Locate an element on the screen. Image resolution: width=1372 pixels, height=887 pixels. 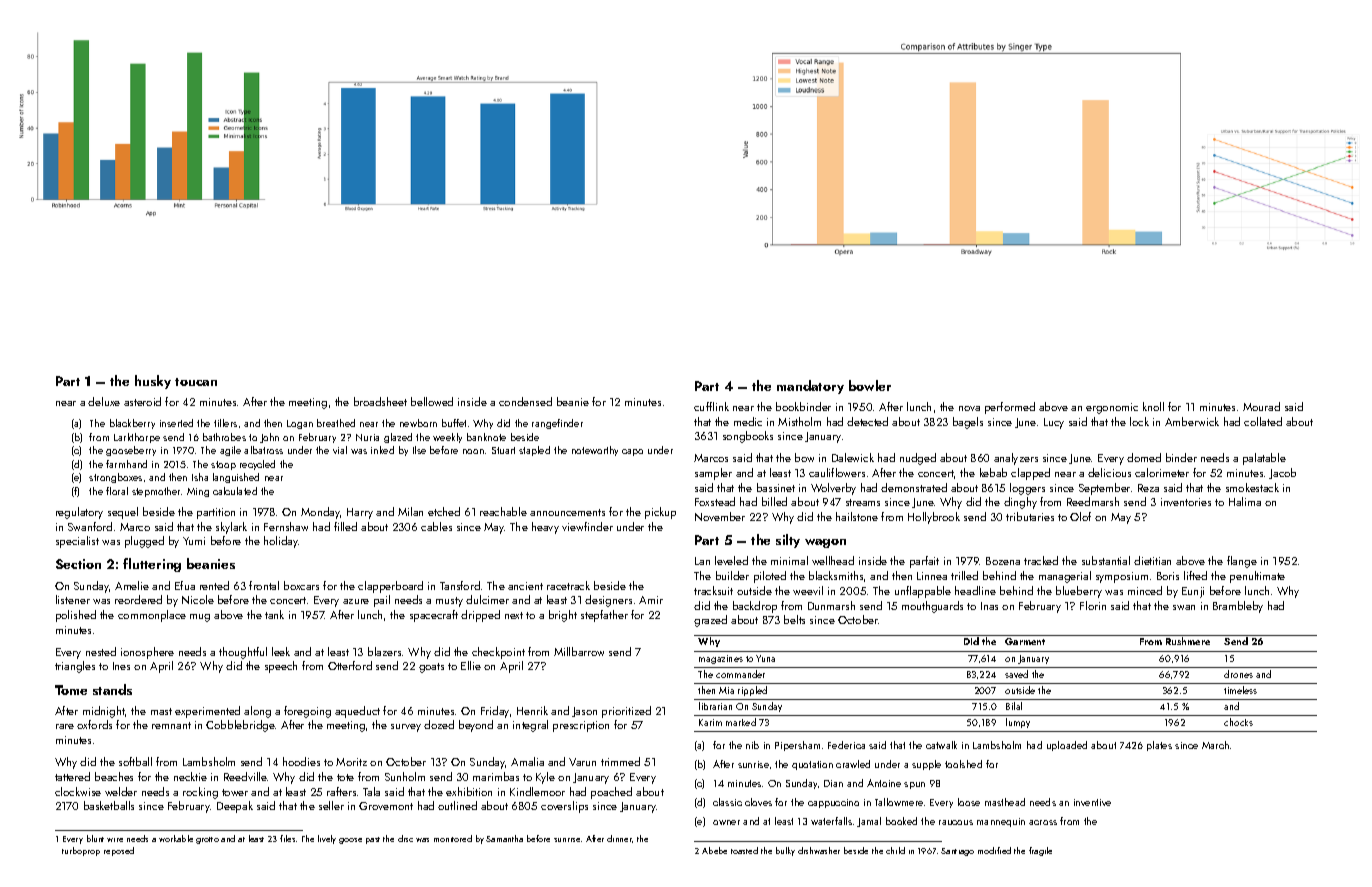
Olof is located at coordinates (1080, 516).
